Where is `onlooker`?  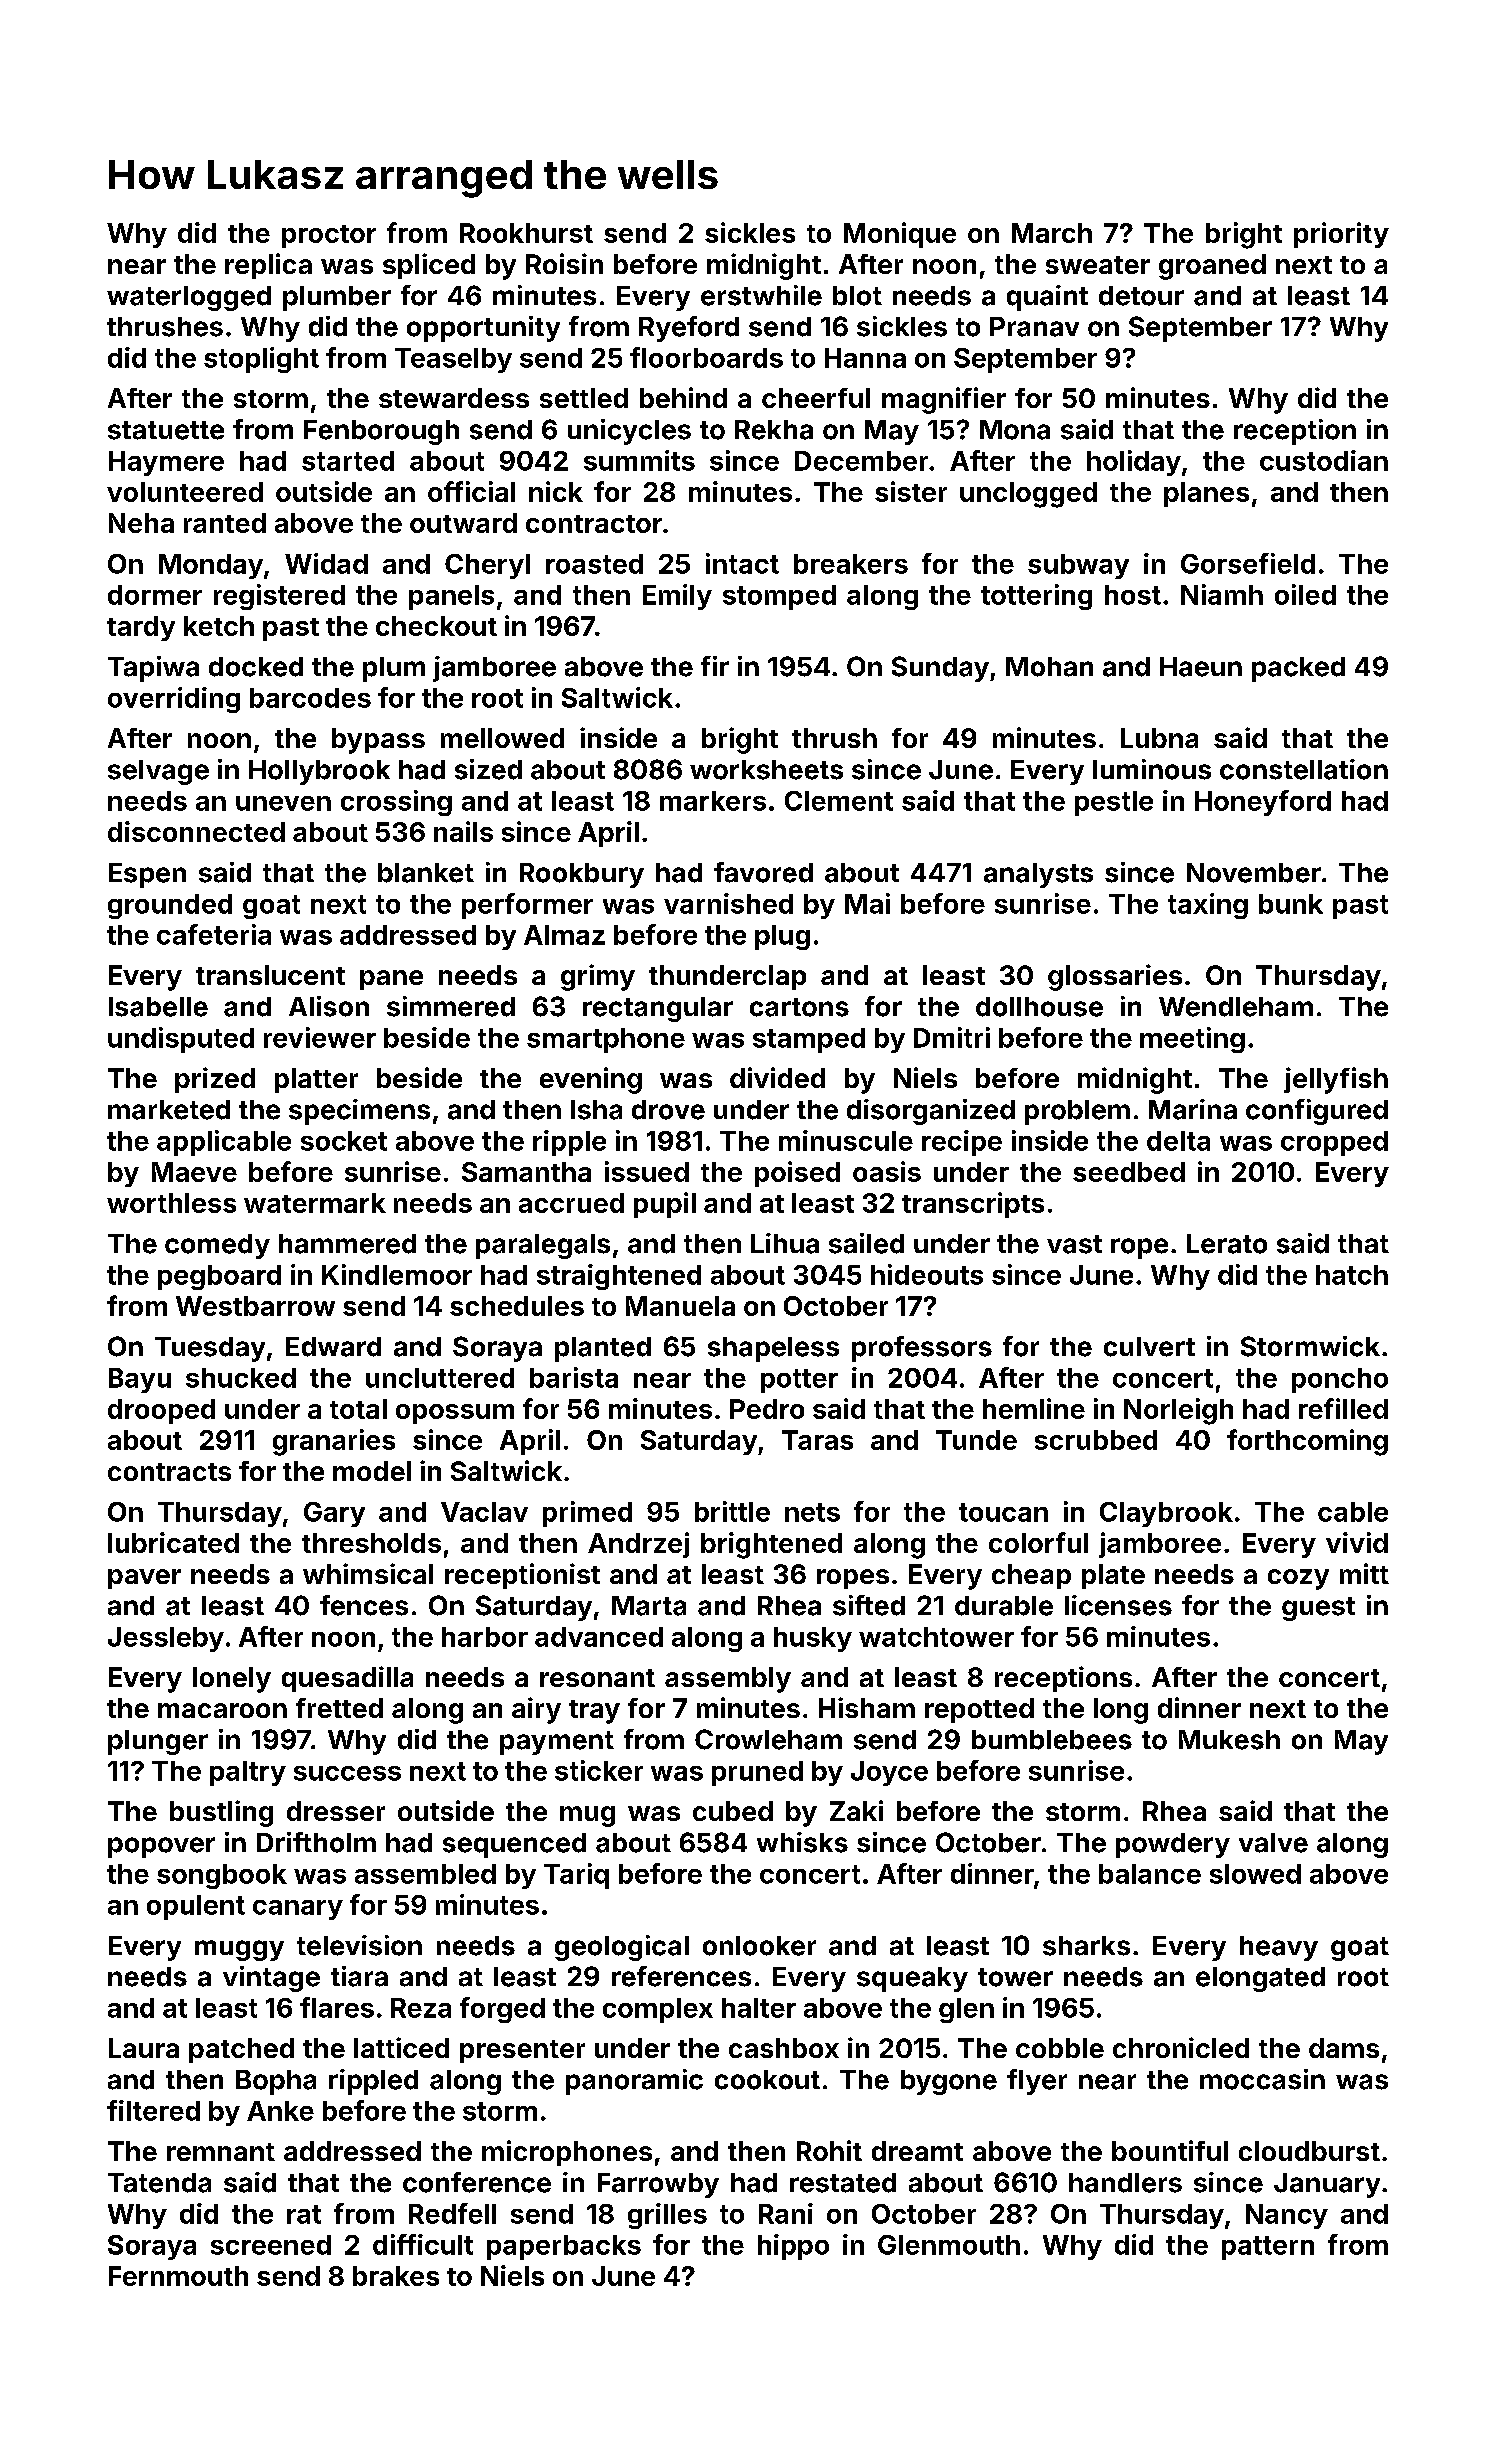 onlooker is located at coordinates (759, 1946).
